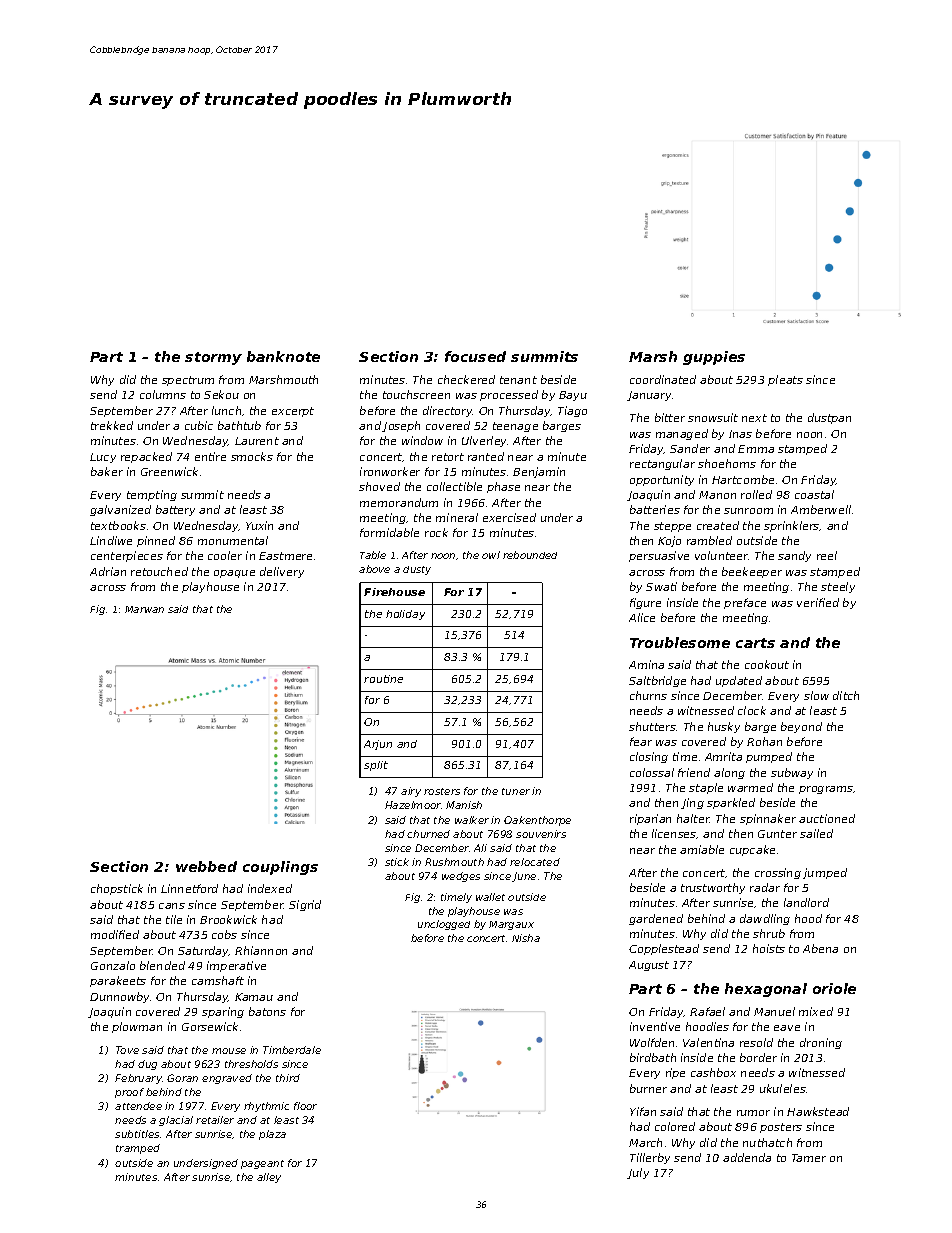 The image size is (952, 1233). I want to click on Benjamin, so click(539, 472).
